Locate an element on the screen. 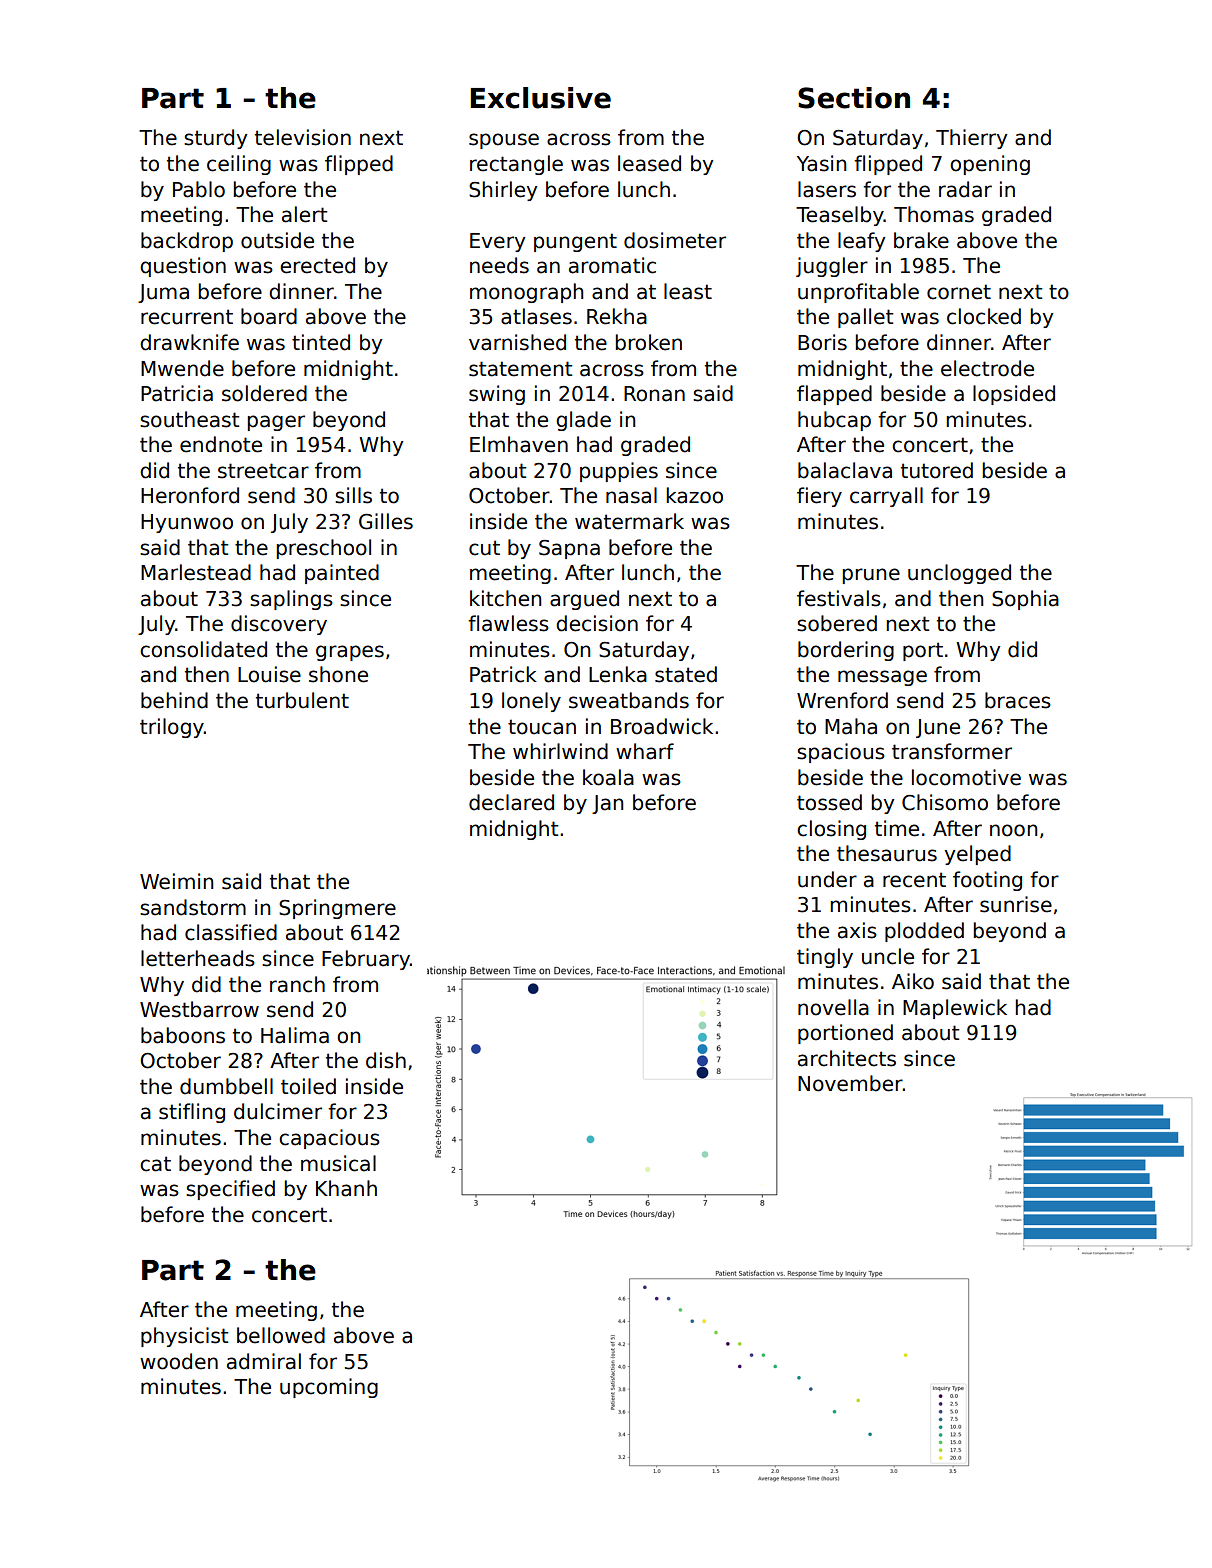 This screenshot has height=1568, width=1212. television is located at coordinates (303, 137).
